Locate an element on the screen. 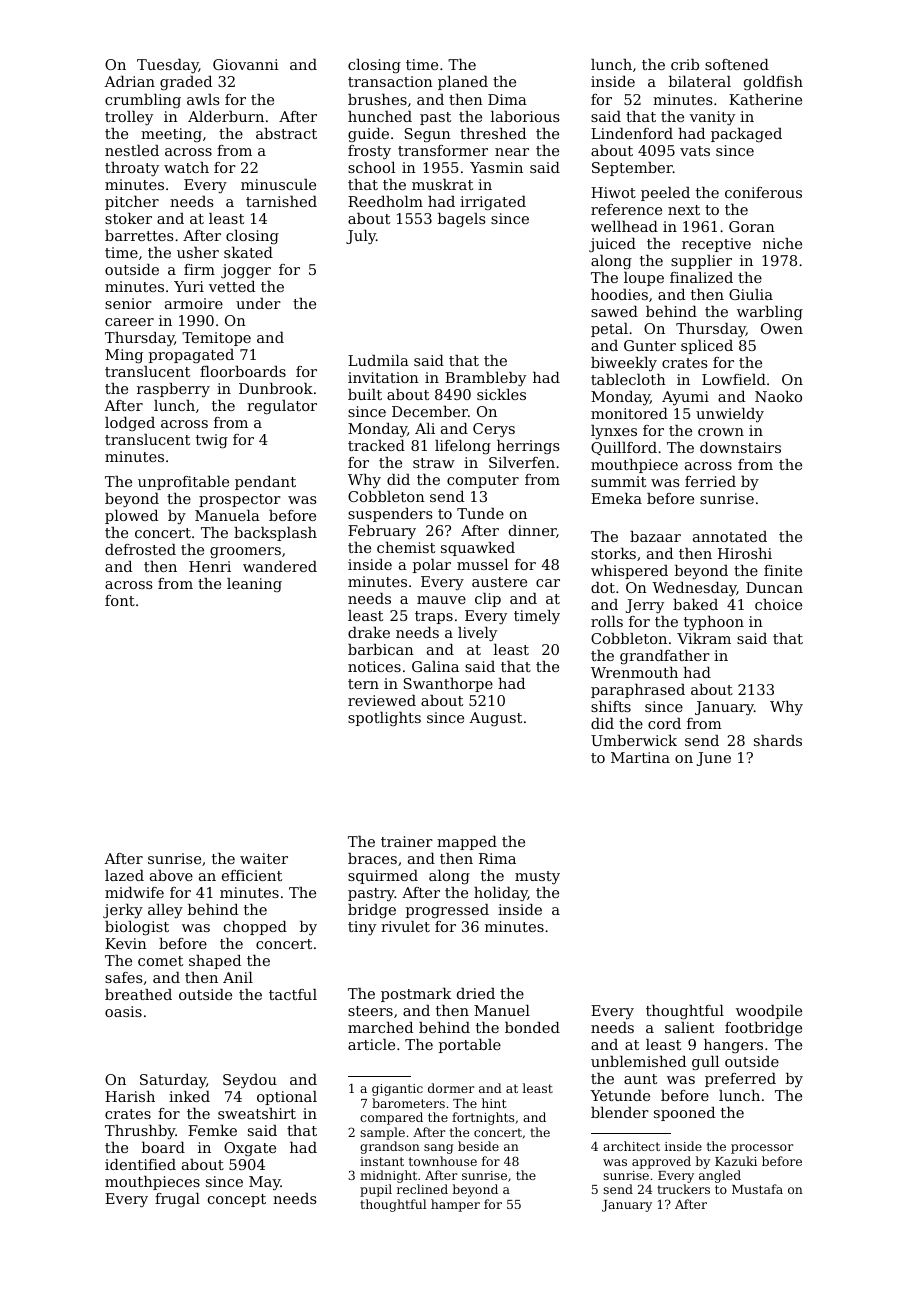  jerky is located at coordinates (123, 911).
